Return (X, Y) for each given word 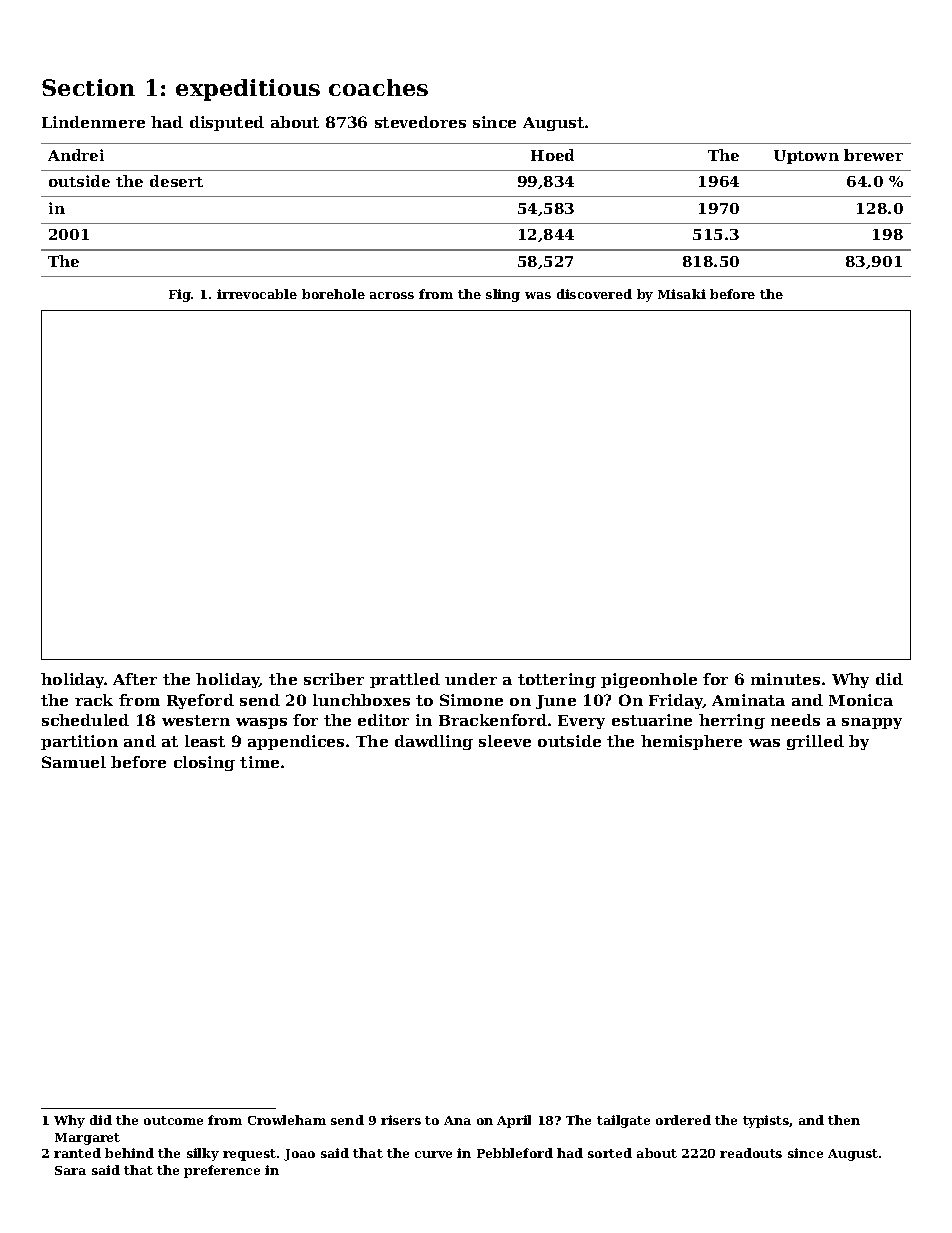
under (471, 679)
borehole (333, 294)
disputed (227, 123)
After (135, 679)
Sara (70, 1170)
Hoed (552, 155)
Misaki (682, 294)
